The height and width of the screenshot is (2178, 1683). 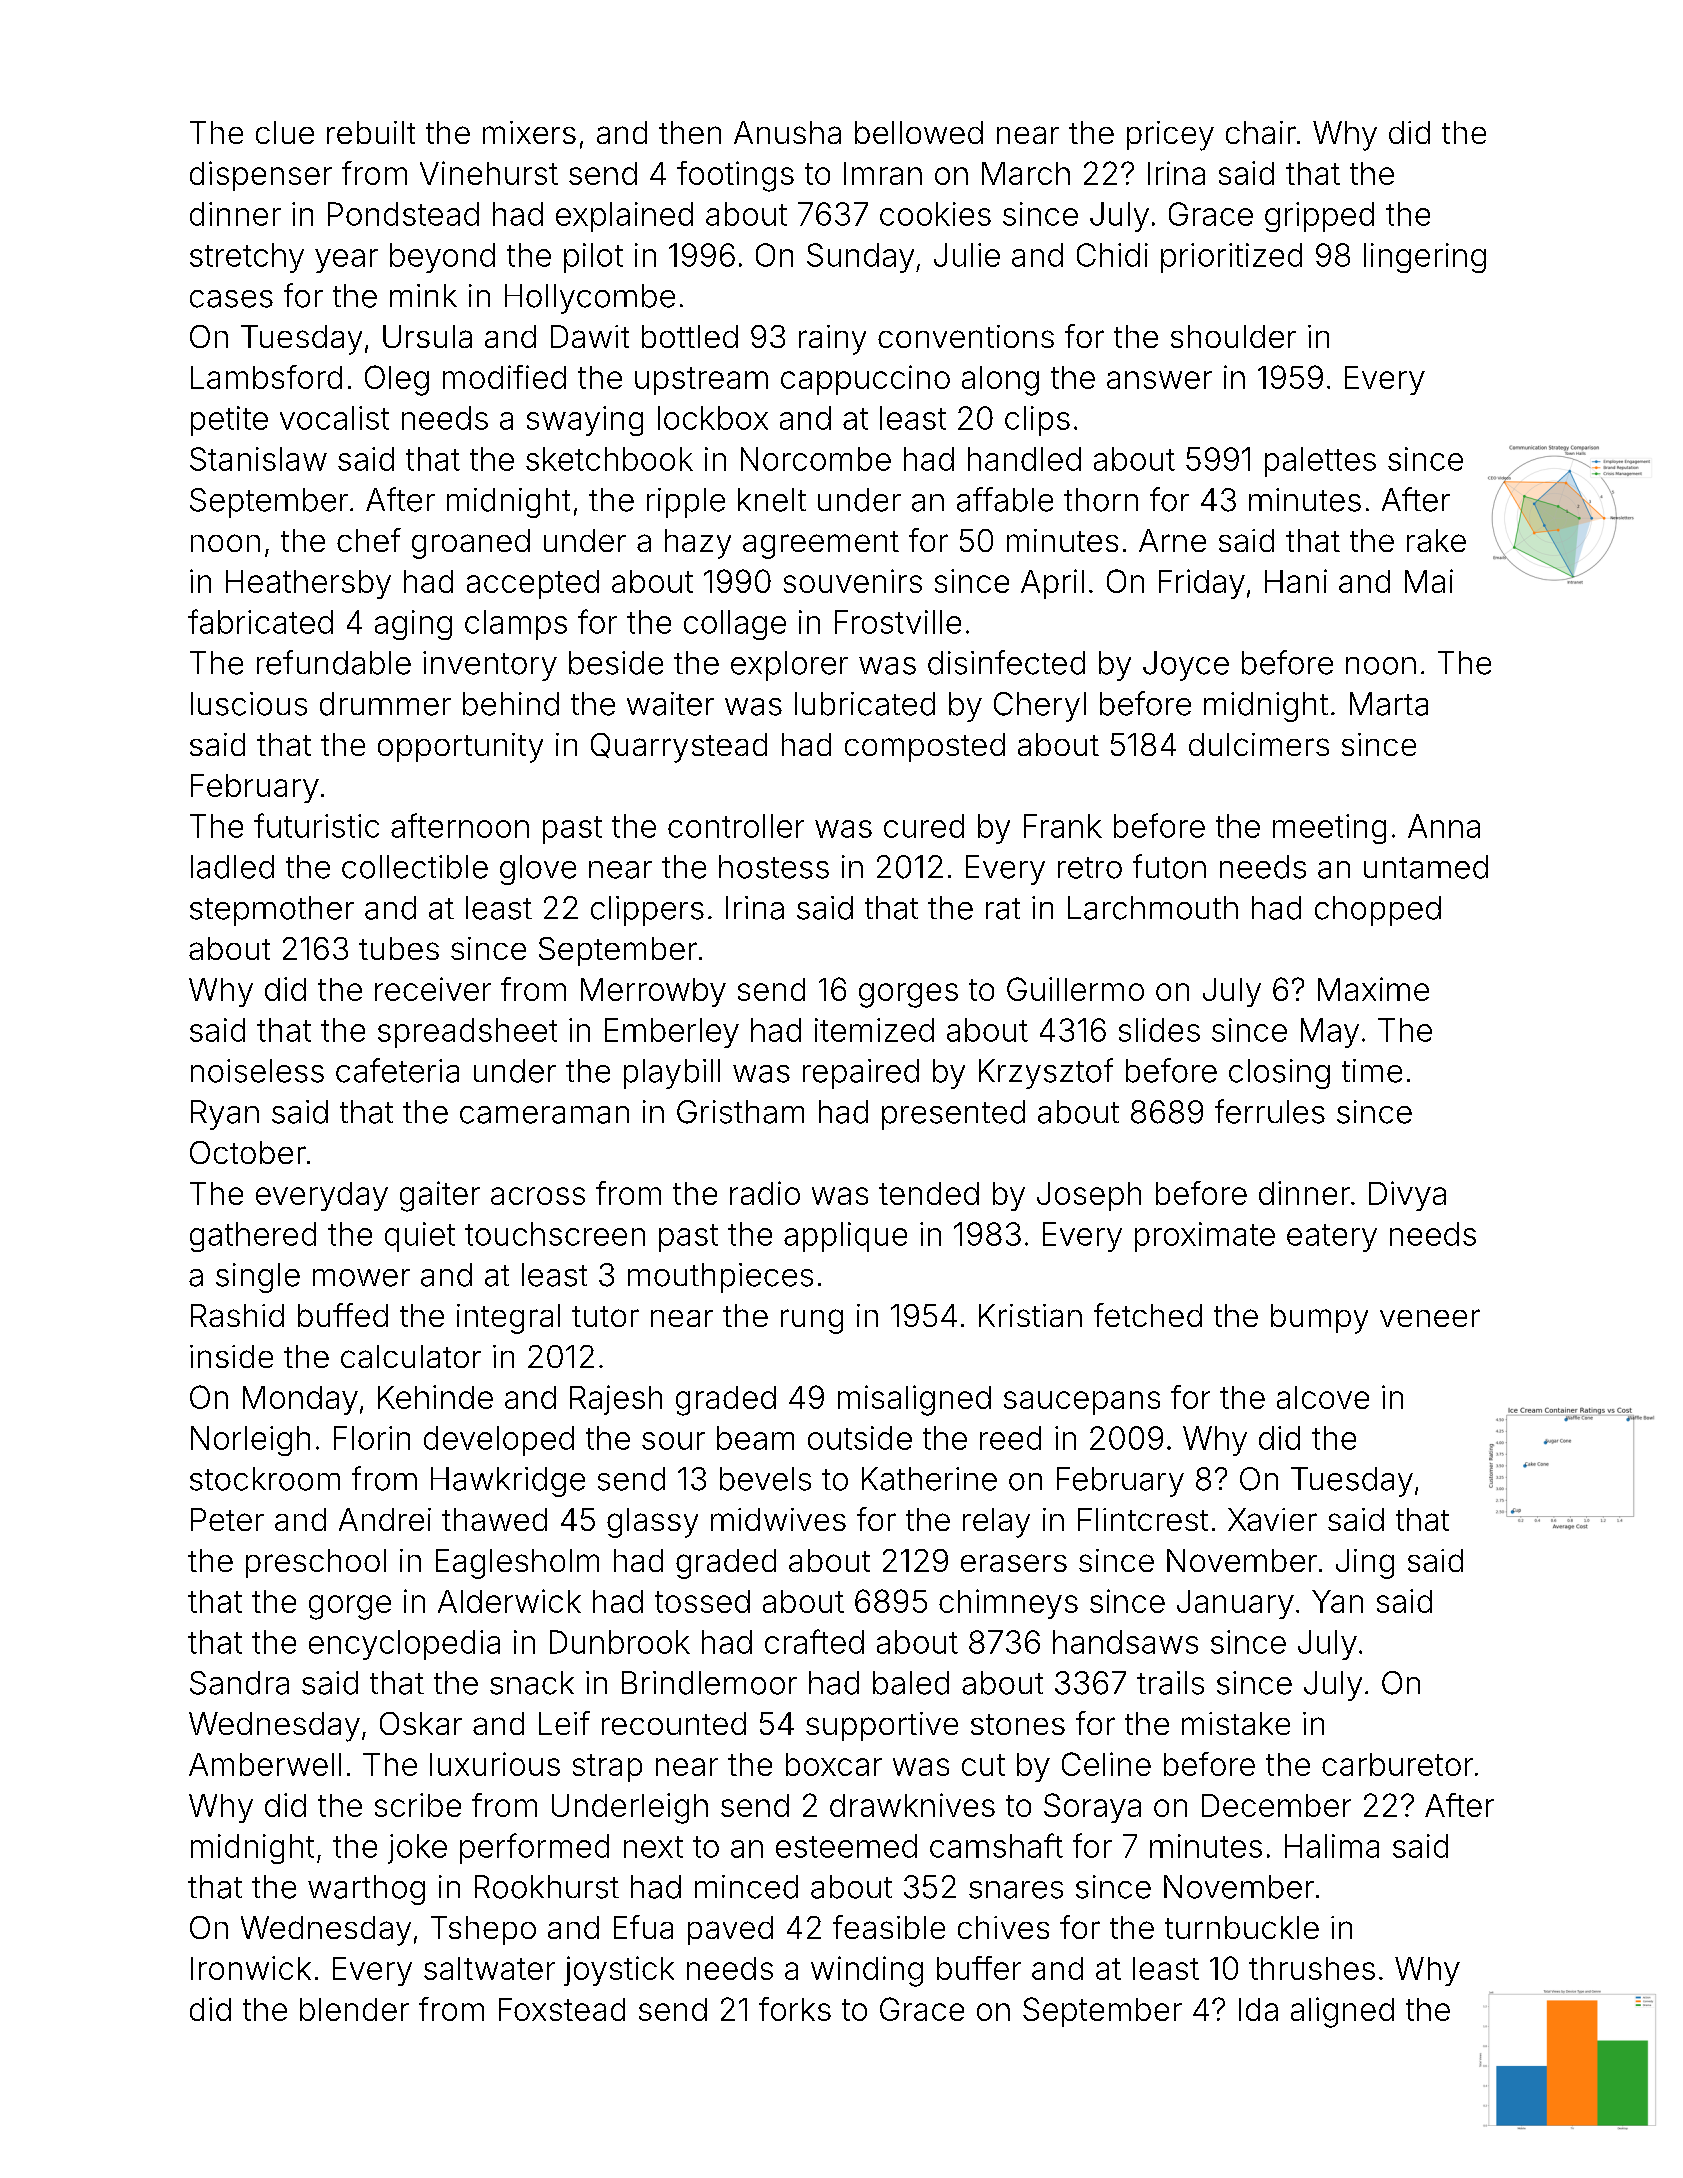 I want to click on futuristic, so click(x=316, y=825).
